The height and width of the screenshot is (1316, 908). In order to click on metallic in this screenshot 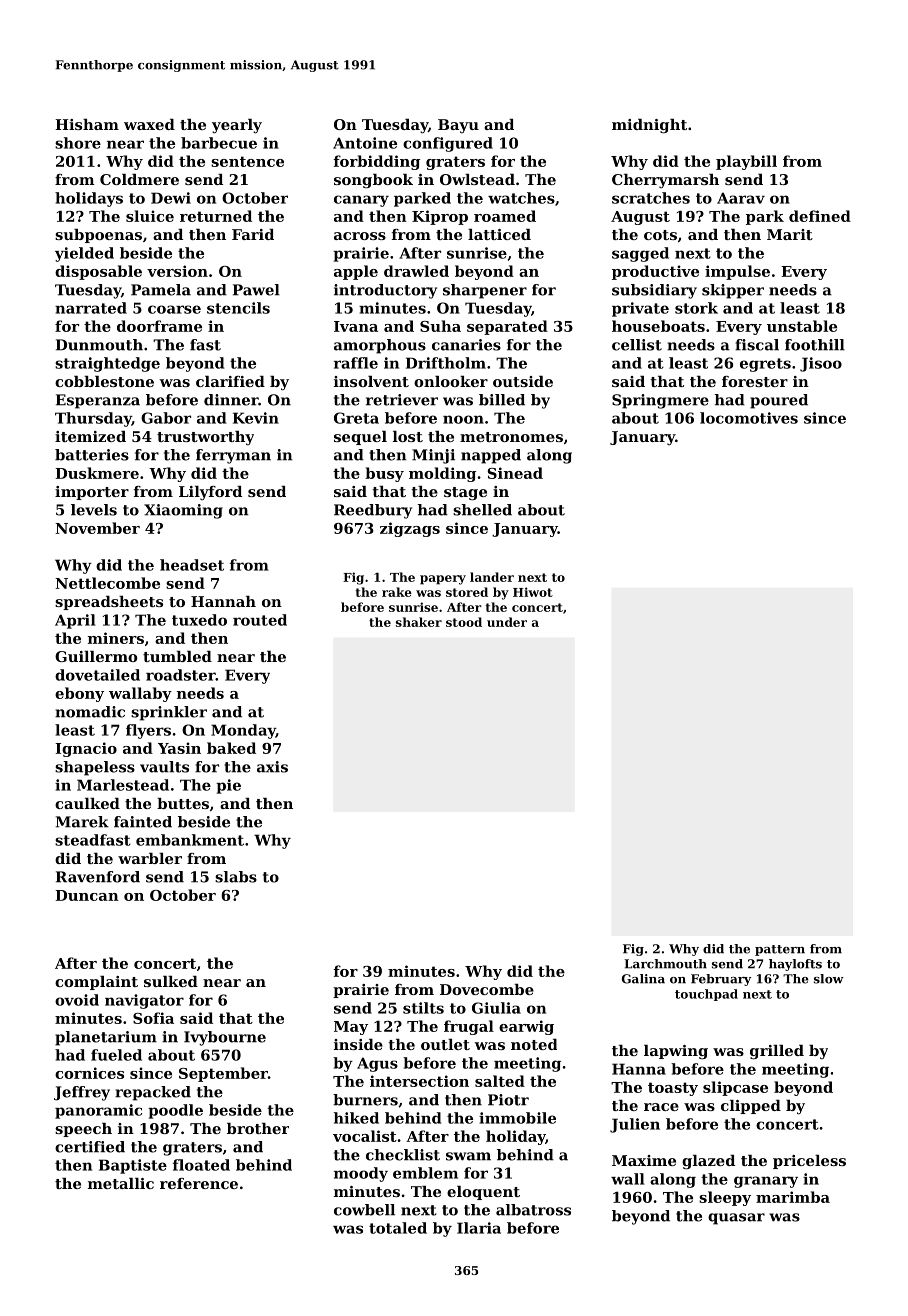, I will do `click(121, 1183)`.
